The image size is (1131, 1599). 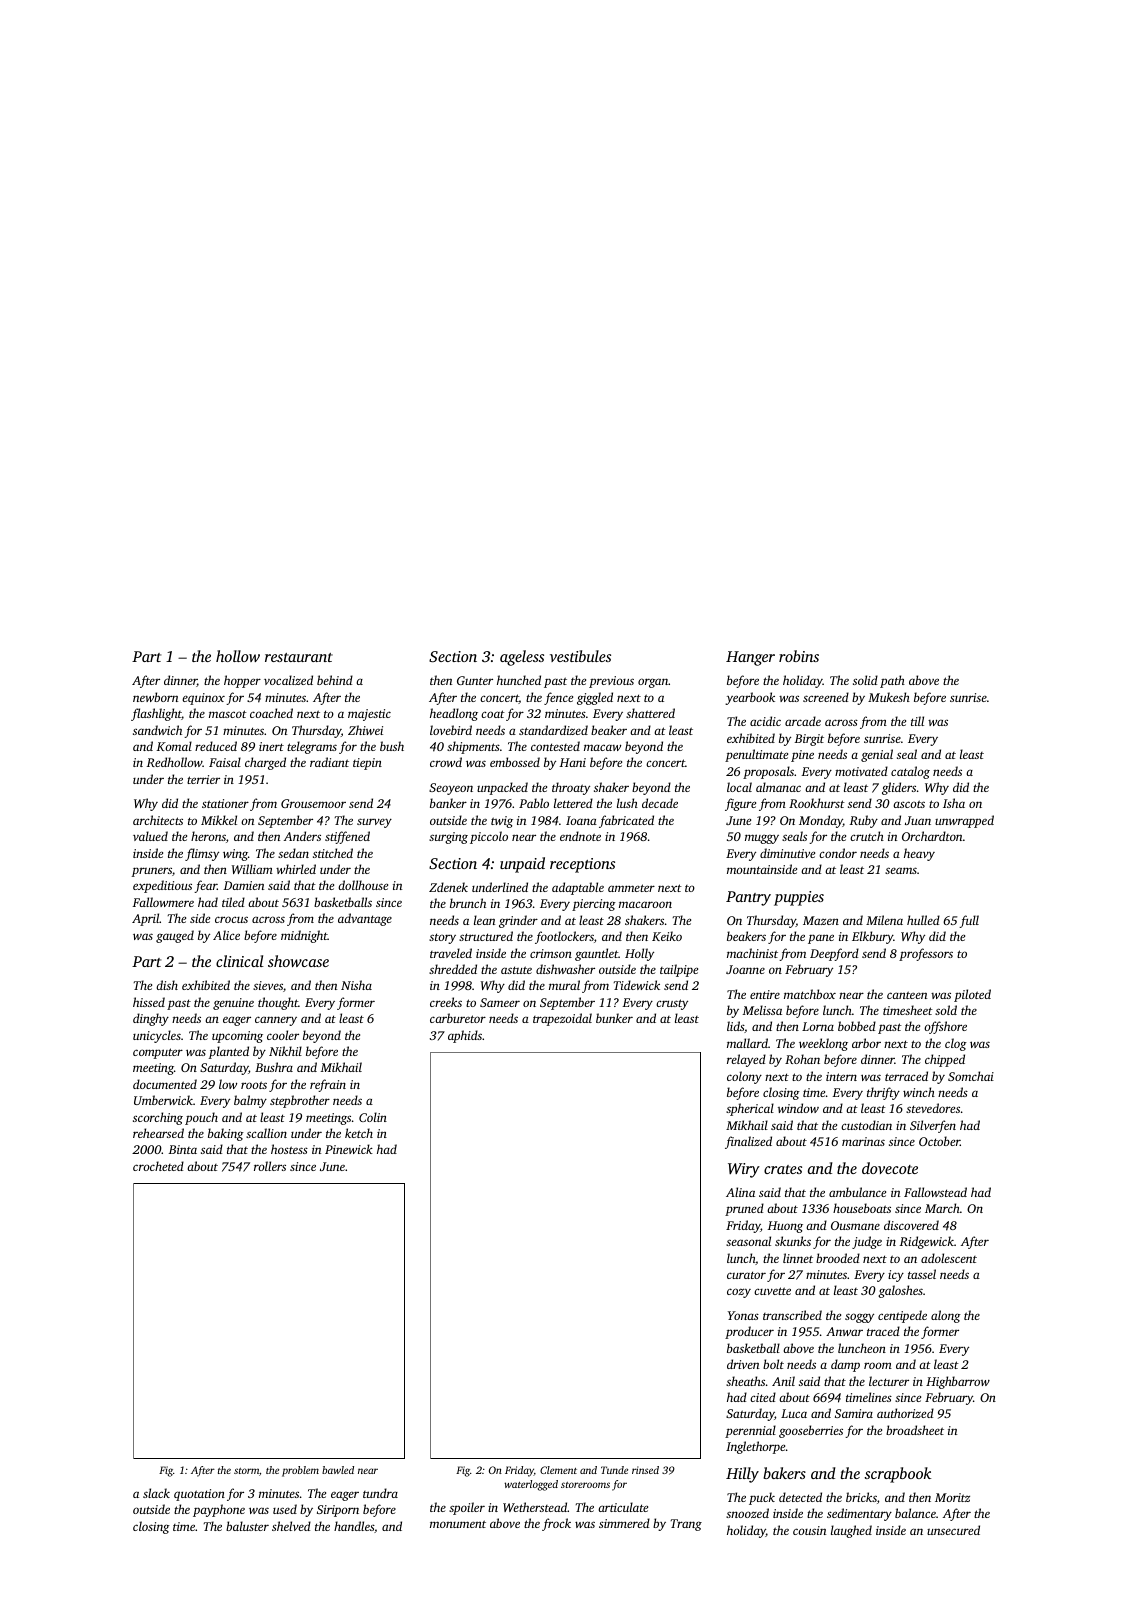 What do you see at coordinates (935, 1192) in the document?
I see `Fallowstead` at bounding box center [935, 1192].
